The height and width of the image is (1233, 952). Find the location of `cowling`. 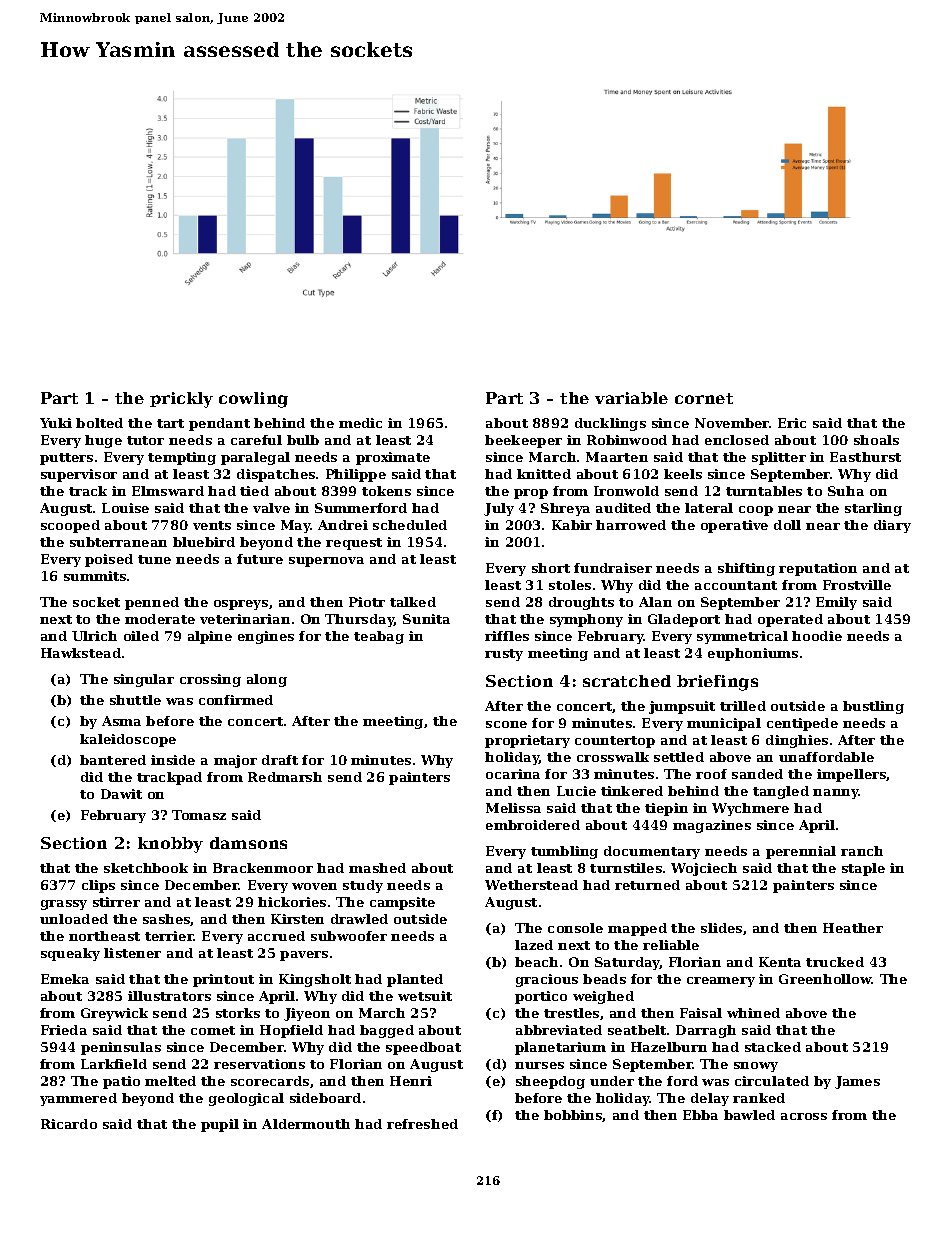

cowling is located at coordinates (253, 400).
